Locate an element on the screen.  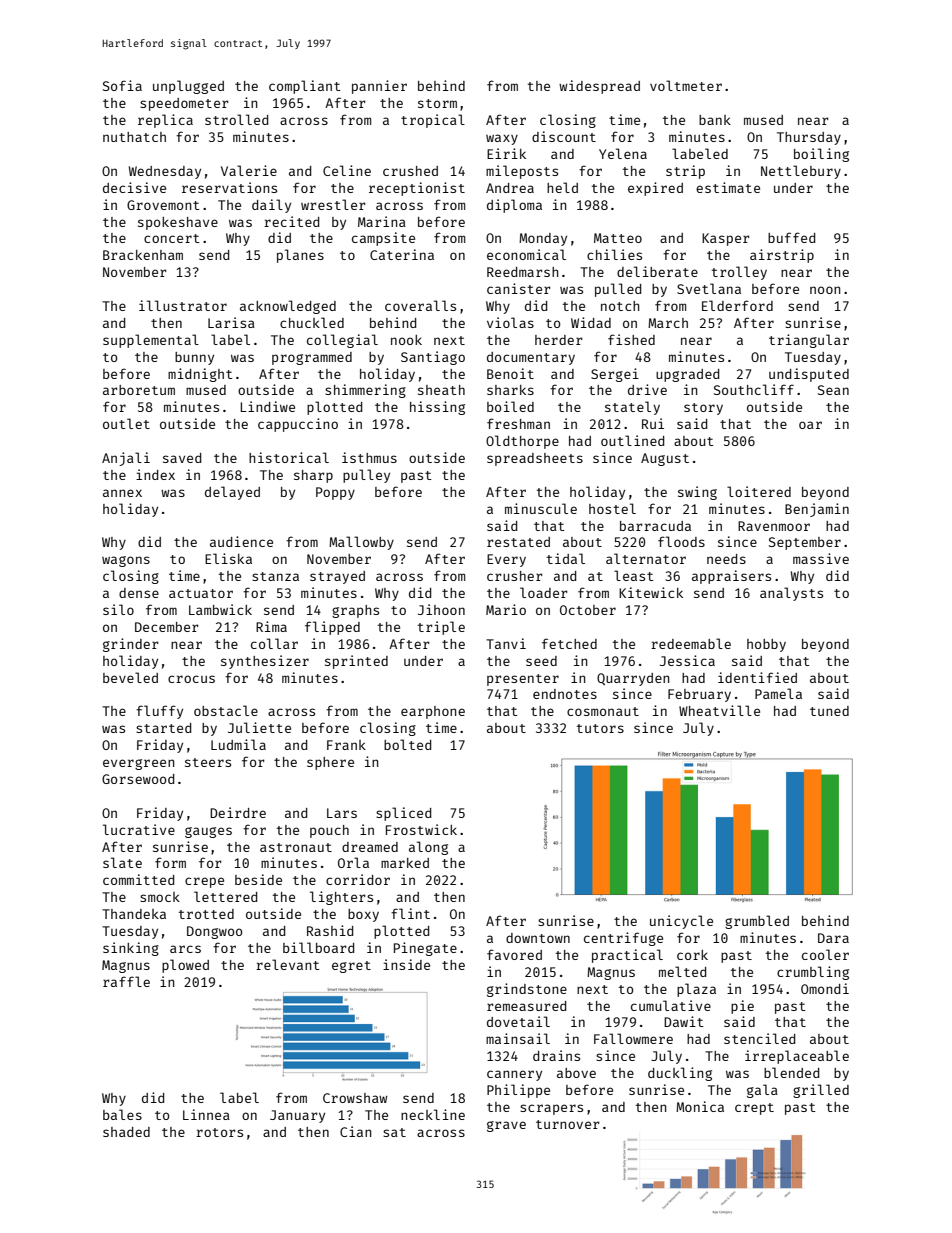
Quarryden is located at coordinates (633, 679).
